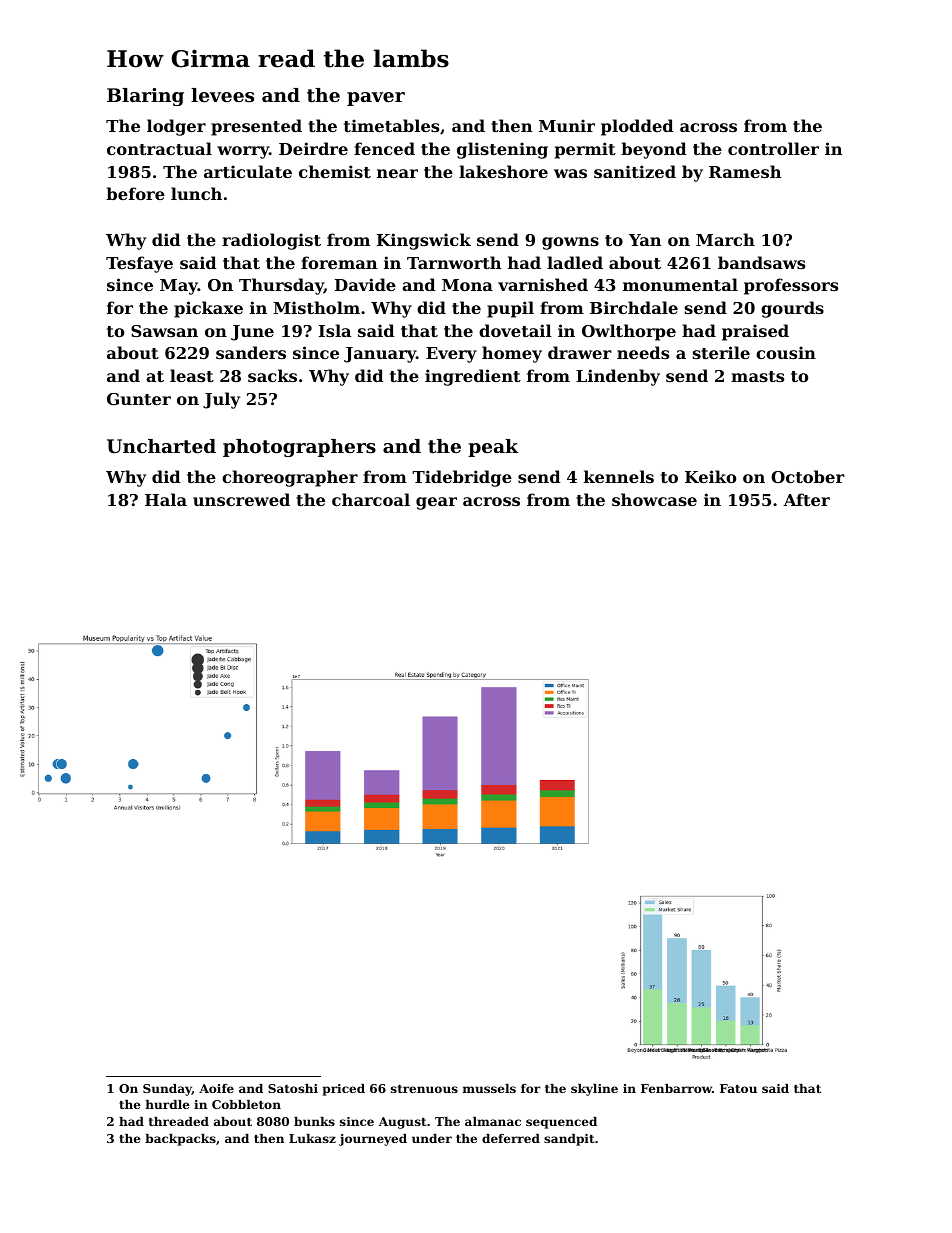  I want to click on controller, so click(773, 148).
